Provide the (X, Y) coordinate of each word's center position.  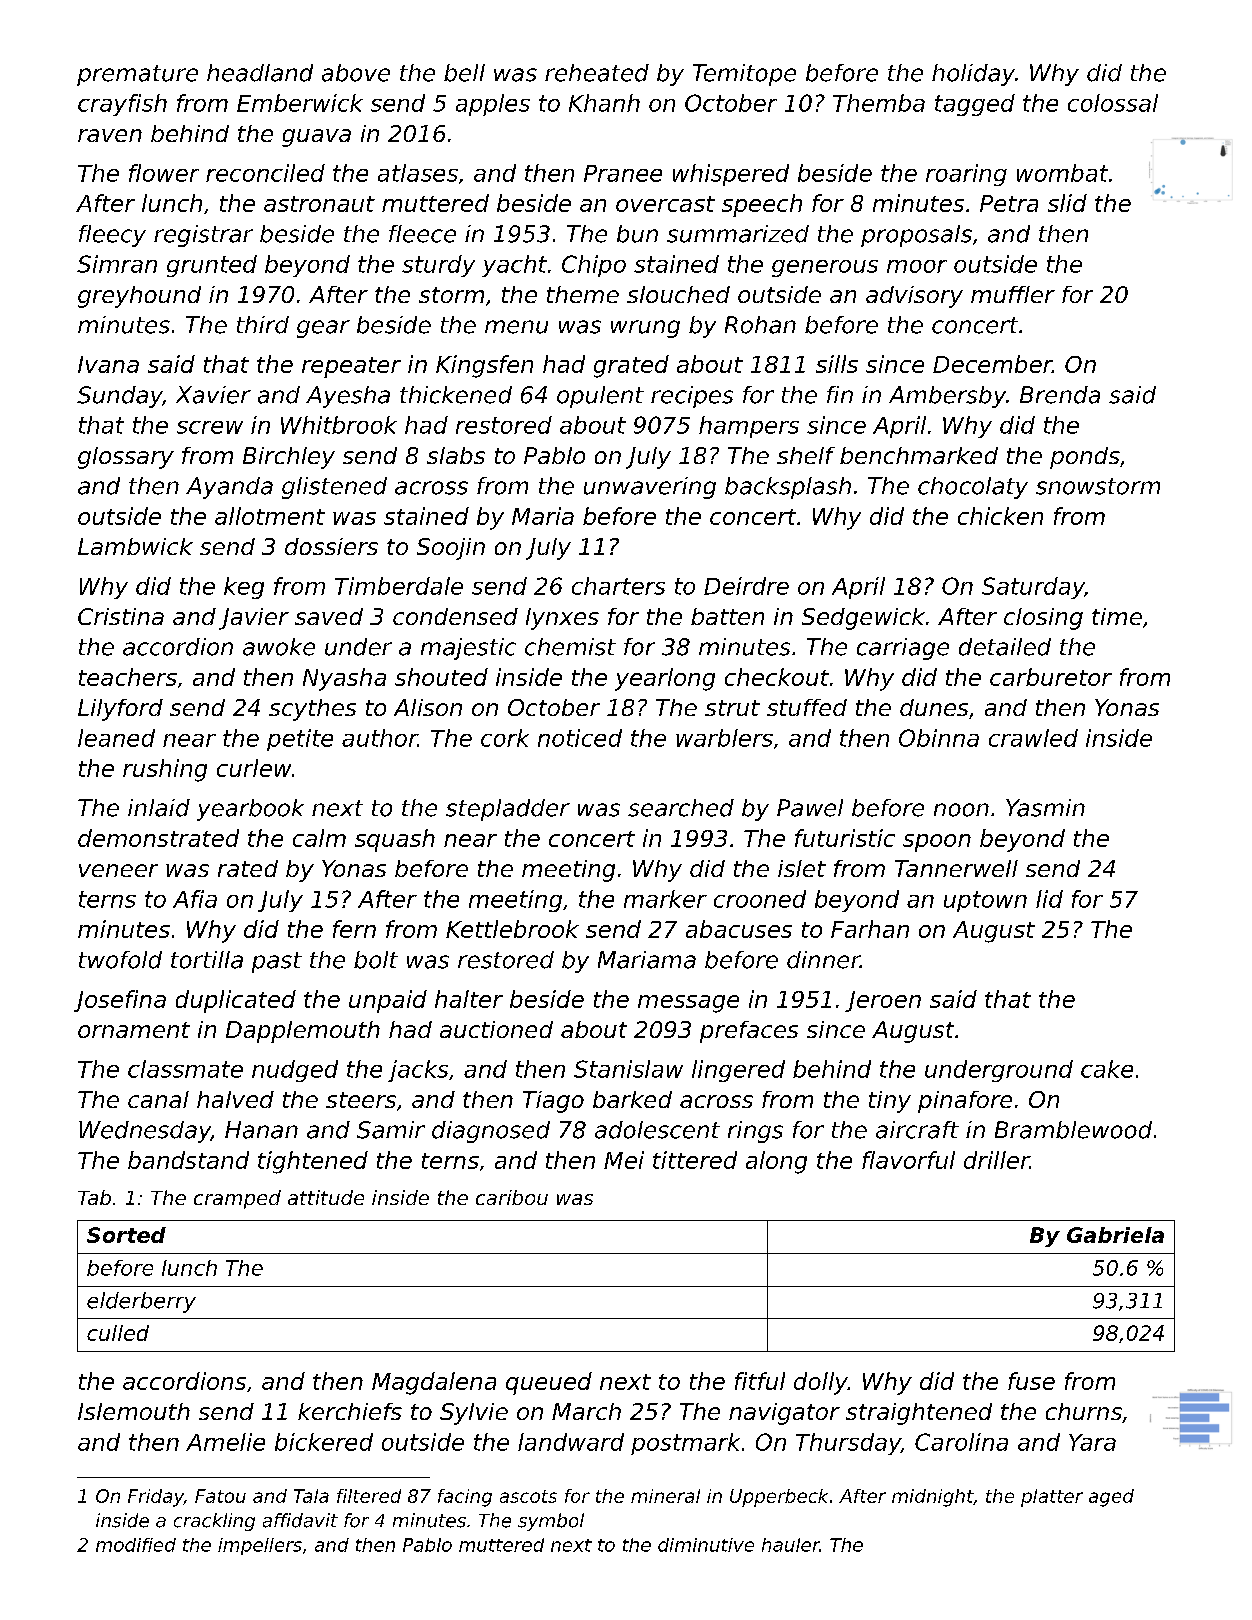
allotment (270, 516)
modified (136, 1545)
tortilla (207, 960)
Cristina (121, 616)
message (688, 1004)
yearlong (665, 679)
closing (1043, 619)
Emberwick (300, 103)
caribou (512, 1197)
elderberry (141, 1302)
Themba (879, 103)
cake (1107, 1069)
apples (493, 105)
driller (997, 1160)
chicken (1000, 516)
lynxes (562, 619)
